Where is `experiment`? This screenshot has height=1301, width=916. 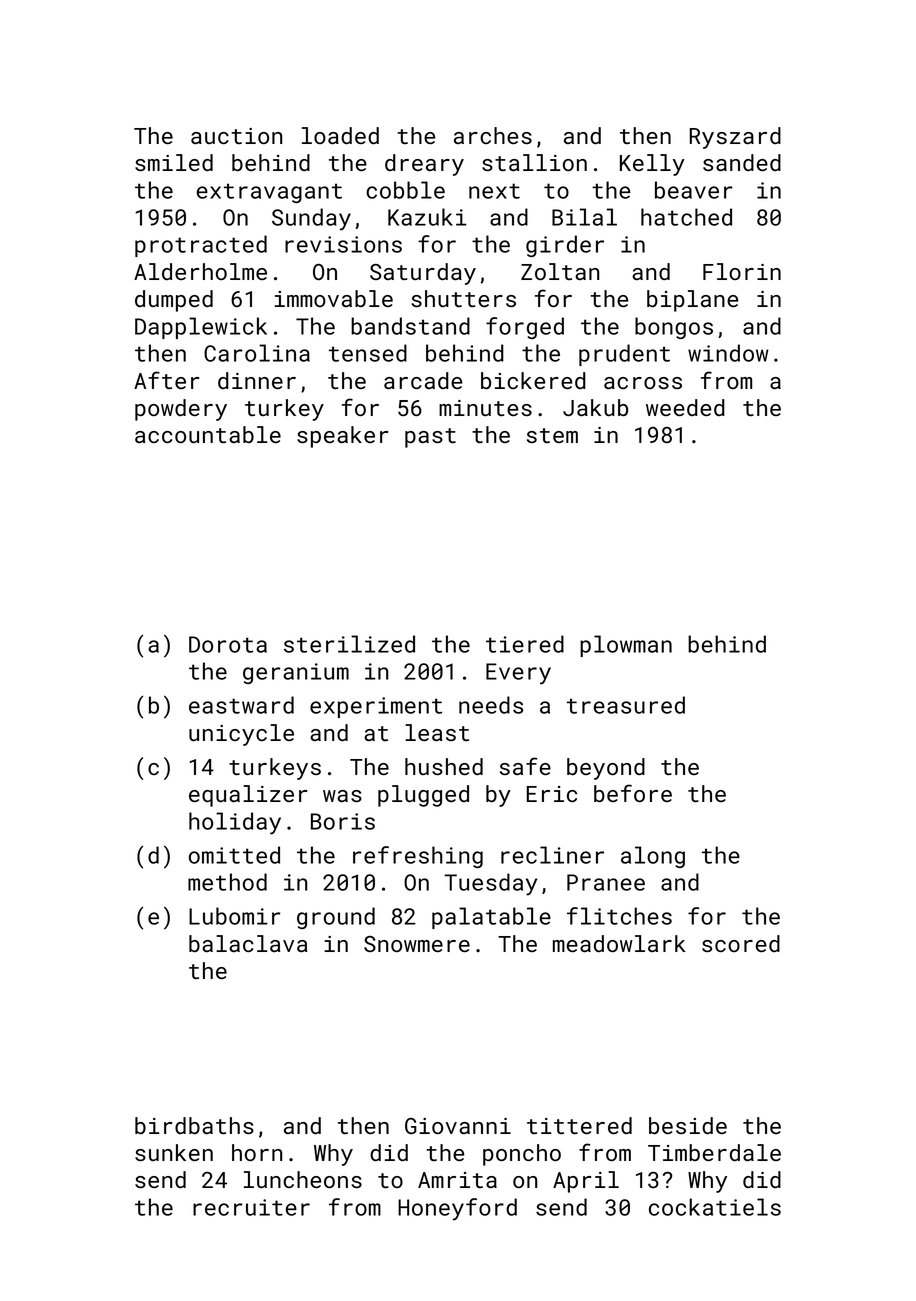 experiment is located at coordinates (376, 707).
